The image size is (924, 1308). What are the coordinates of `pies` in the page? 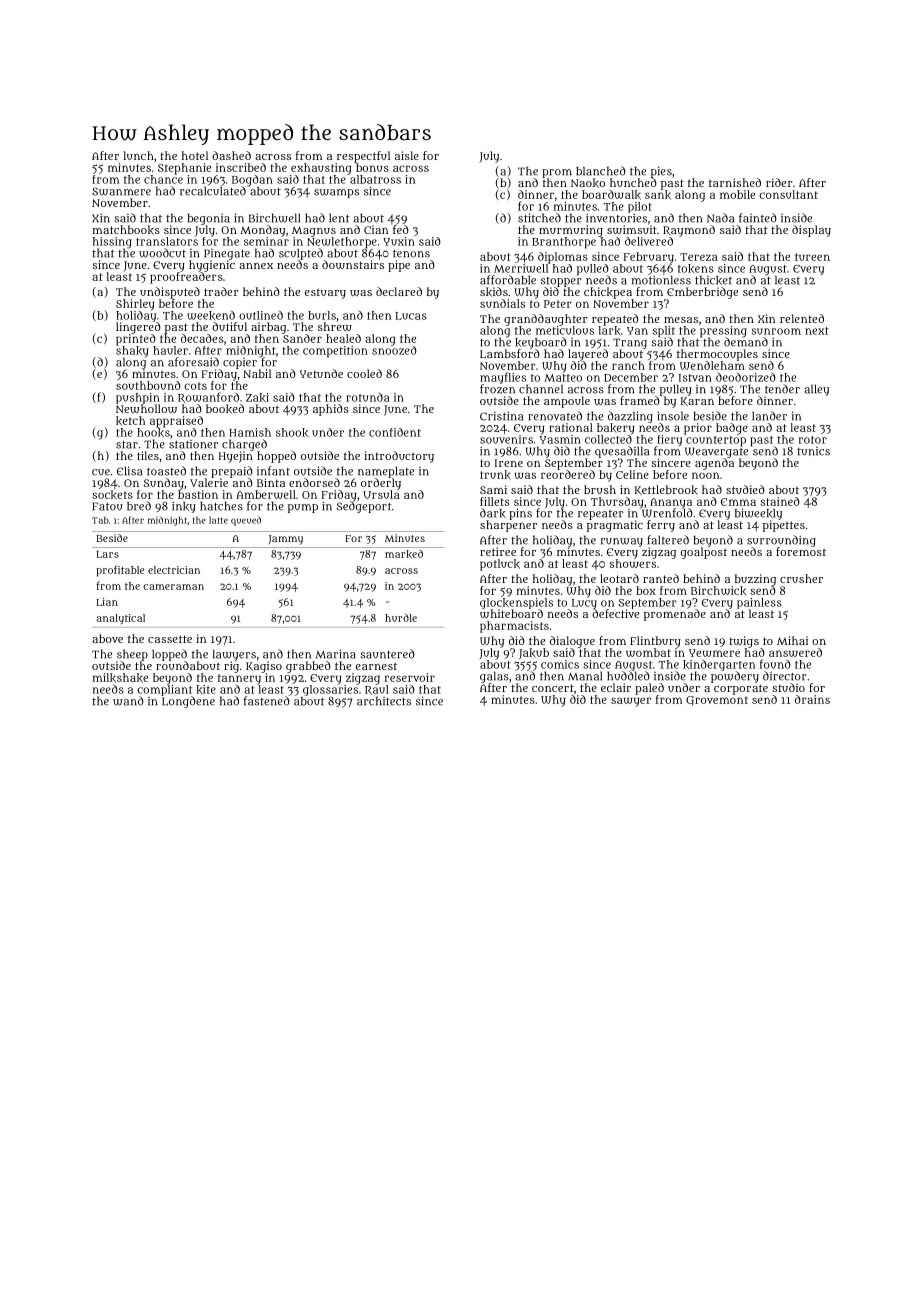 It's located at (661, 172).
